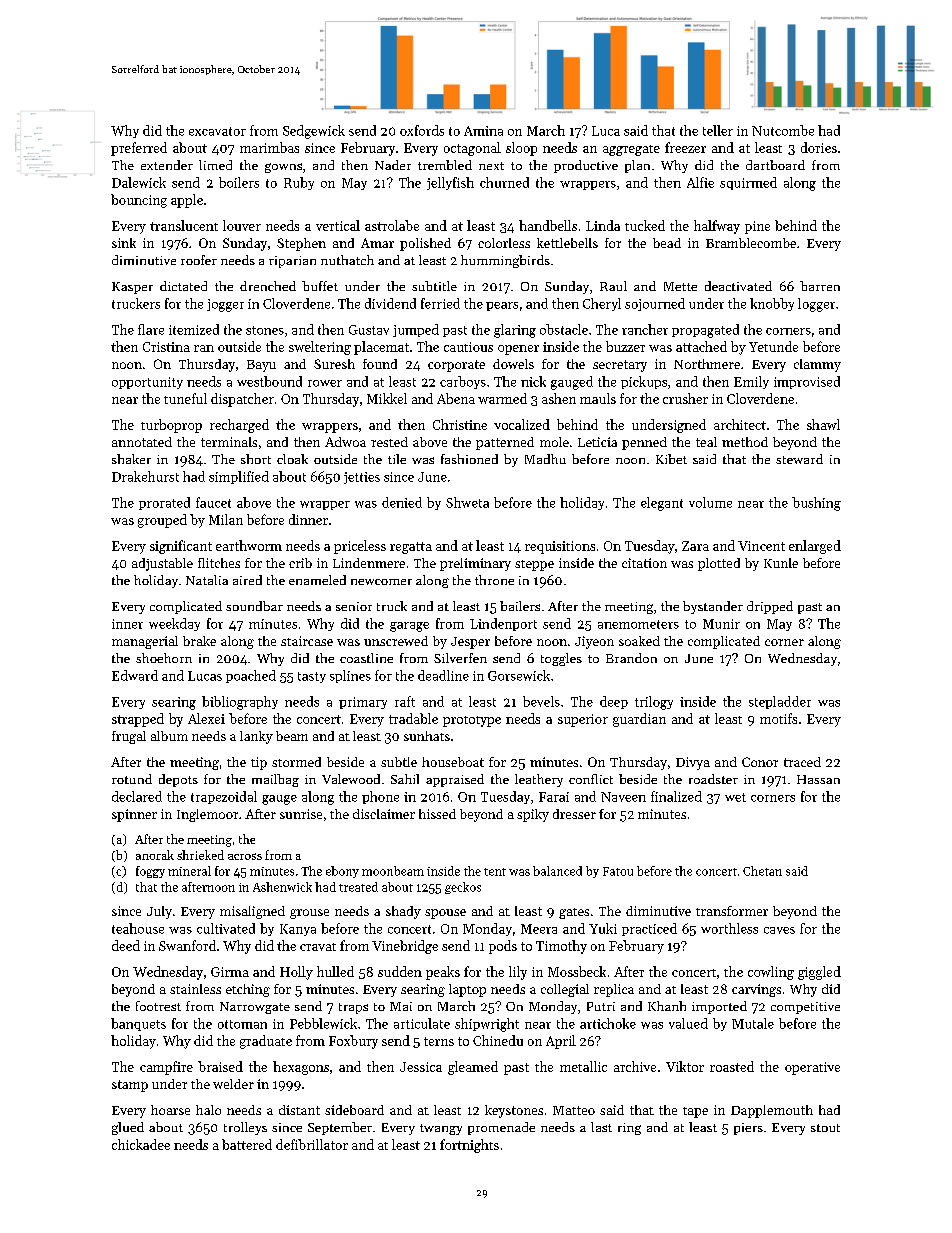  I want to click on Lindenmere, so click(369, 563).
